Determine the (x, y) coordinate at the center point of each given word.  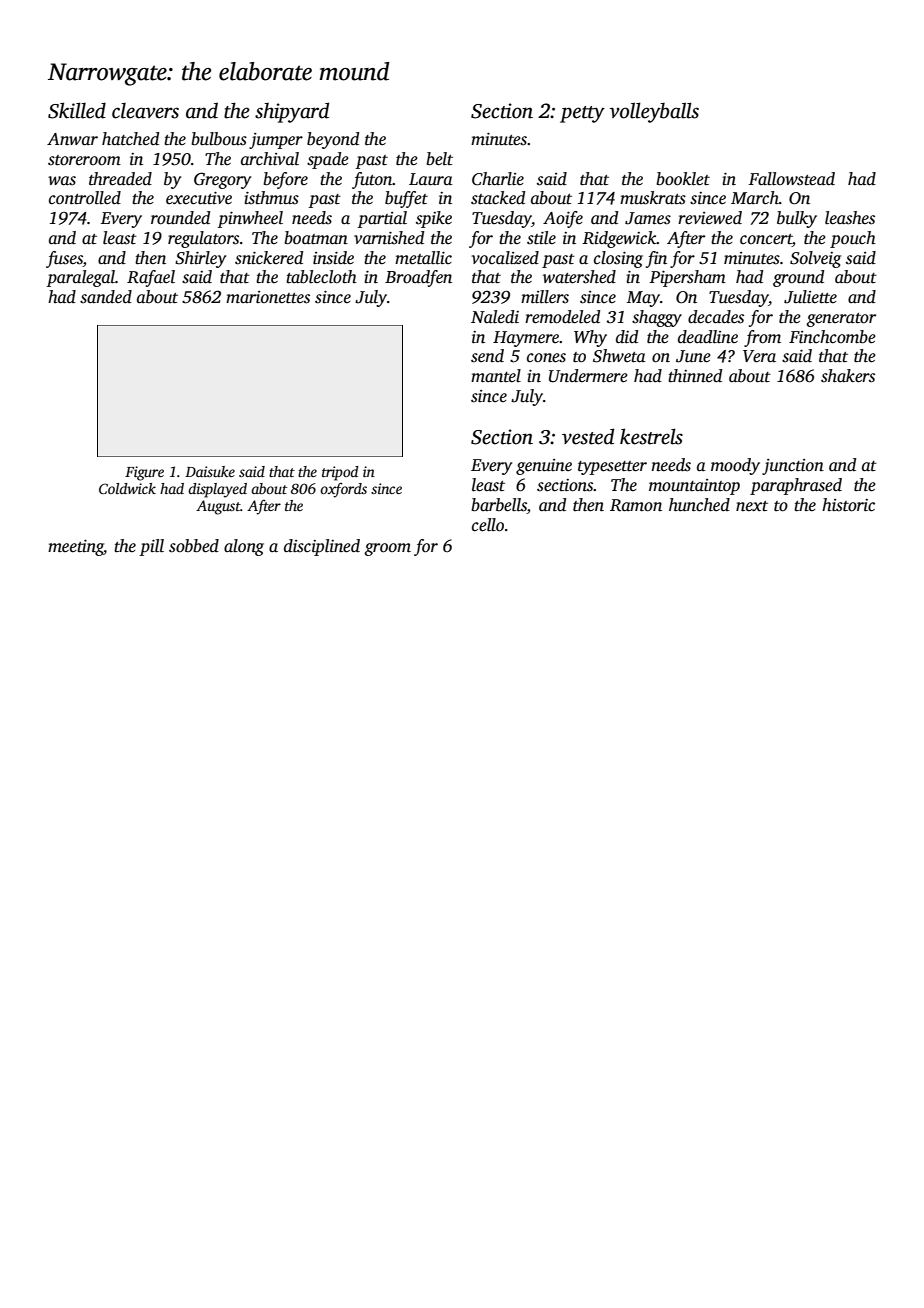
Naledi (495, 317)
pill (151, 547)
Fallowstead (791, 179)
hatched (130, 139)
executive (199, 198)
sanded (106, 296)
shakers (848, 376)
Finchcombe (832, 337)
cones (546, 358)
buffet (406, 199)
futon (372, 180)
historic (848, 505)
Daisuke (210, 471)
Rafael (151, 278)
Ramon (636, 505)
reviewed (710, 218)
